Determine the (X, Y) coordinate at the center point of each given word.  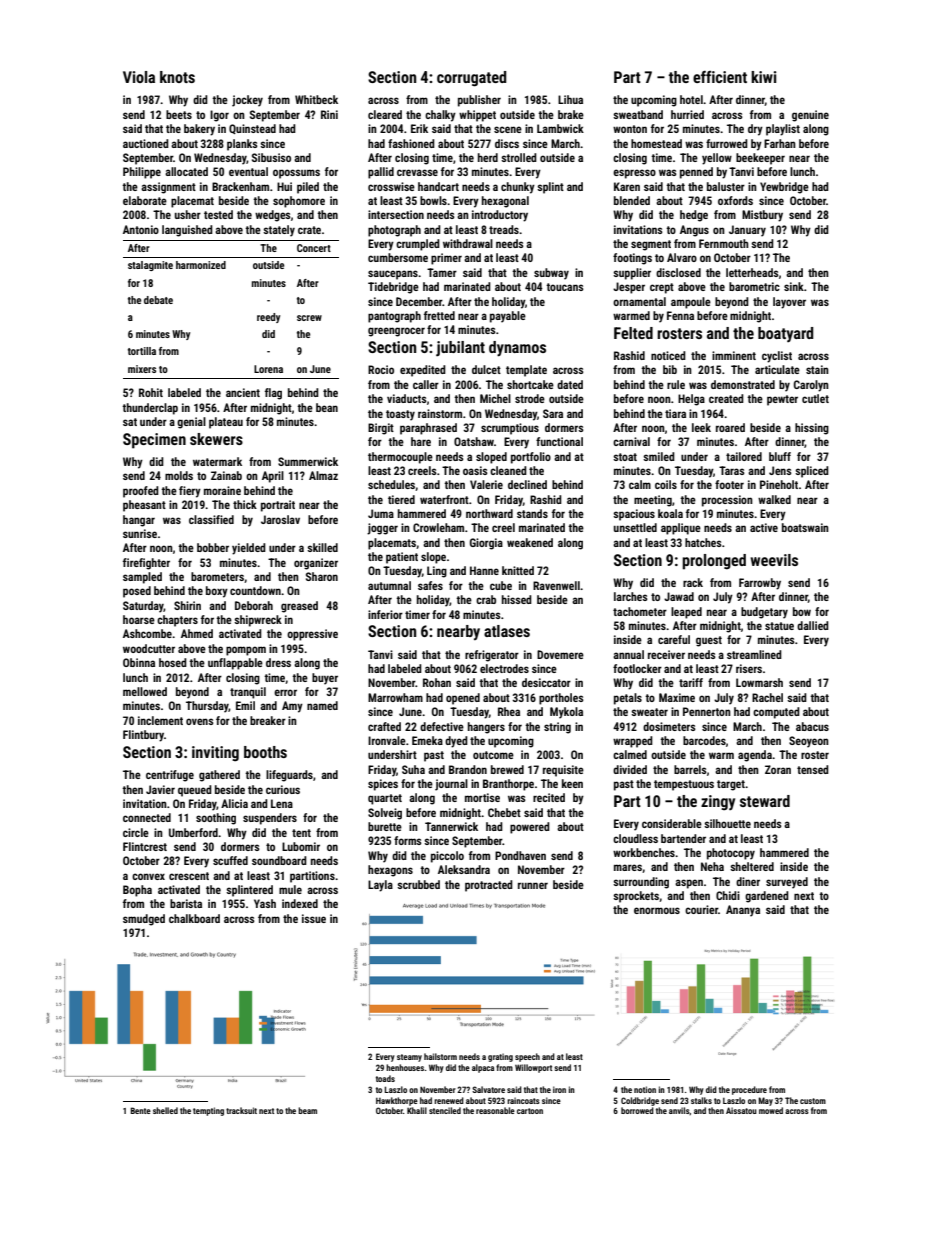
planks (242, 145)
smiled (659, 456)
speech (527, 1057)
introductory (500, 216)
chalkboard (194, 918)
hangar (139, 521)
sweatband (638, 114)
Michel (495, 398)
